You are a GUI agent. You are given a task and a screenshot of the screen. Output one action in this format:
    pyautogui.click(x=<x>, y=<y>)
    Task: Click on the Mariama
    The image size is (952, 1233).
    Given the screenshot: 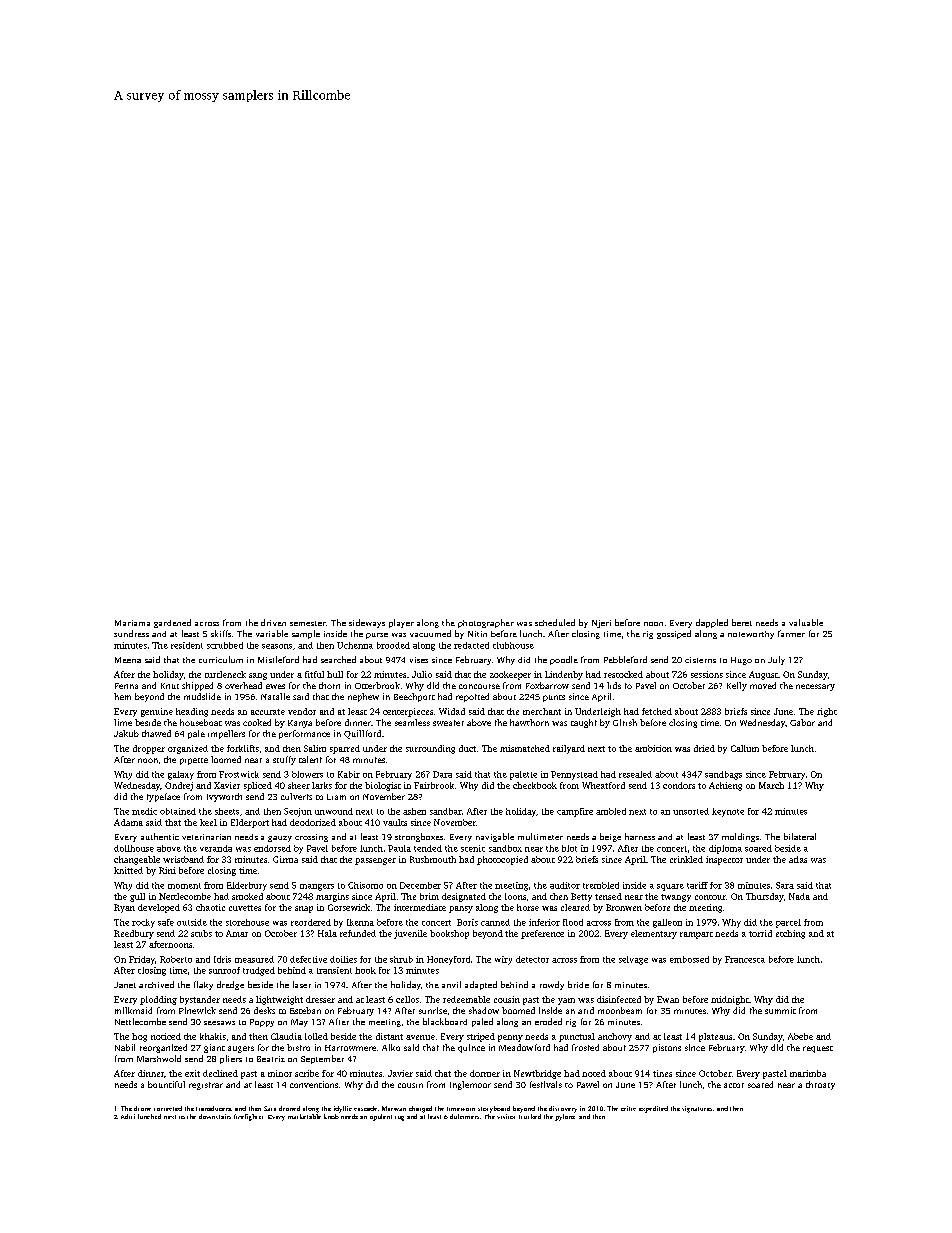 What is the action you would take?
    pyautogui.click(x=132, y=623)
